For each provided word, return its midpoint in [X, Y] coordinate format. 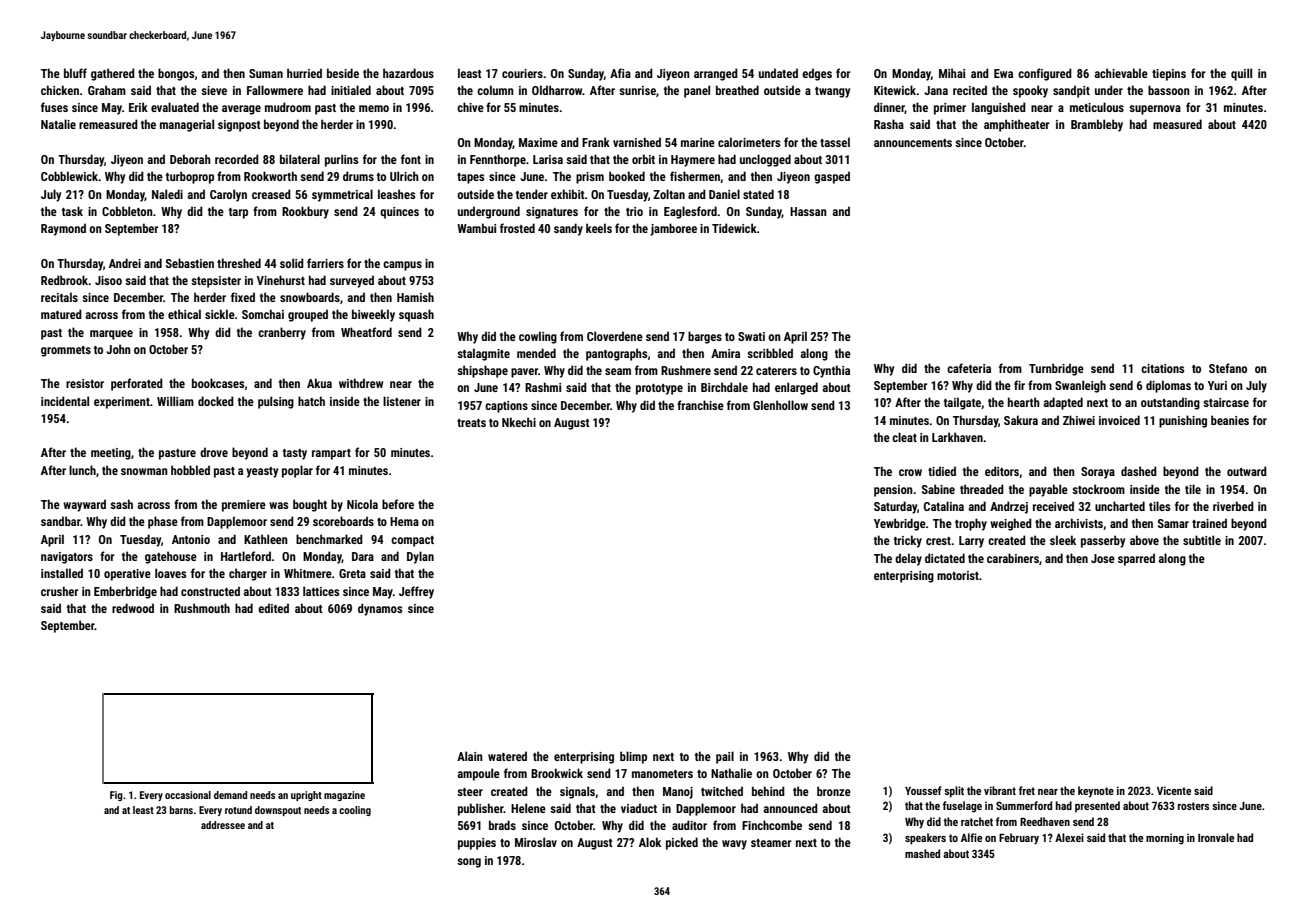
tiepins [1169, 75]
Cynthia [831, 371]
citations [1162, 368]
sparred [1136, 559]
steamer [771, 843]
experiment [122, 403]
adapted [1063, 403]
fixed [243, 297]
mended [536, 353]
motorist [958, 575]
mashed [922, 853]
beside [343, 73]
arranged [716, 74]
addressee [223, 825]
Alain [470, 756]
